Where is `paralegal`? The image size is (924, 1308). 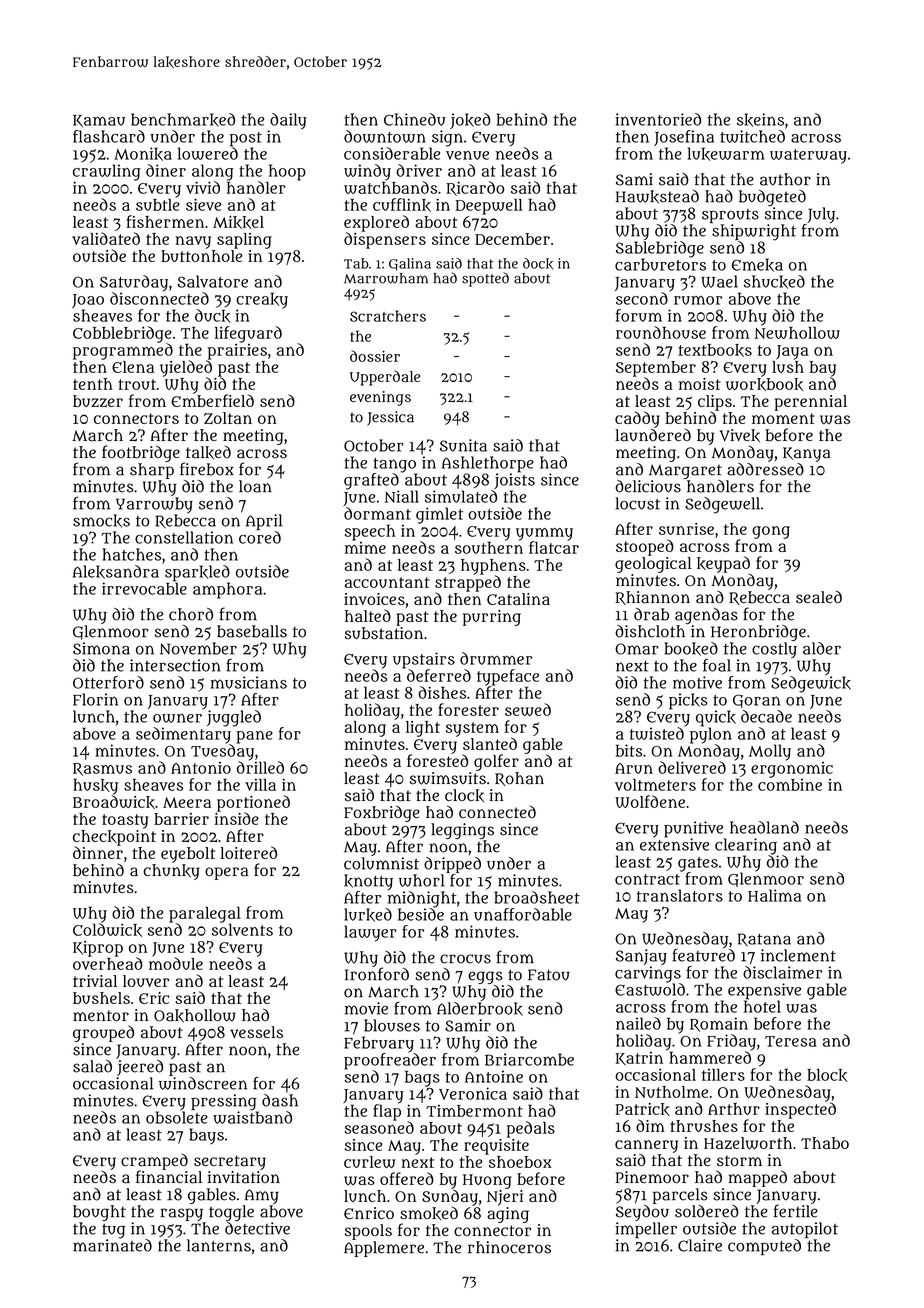 paralegal is located at coordinates (205, 914).
